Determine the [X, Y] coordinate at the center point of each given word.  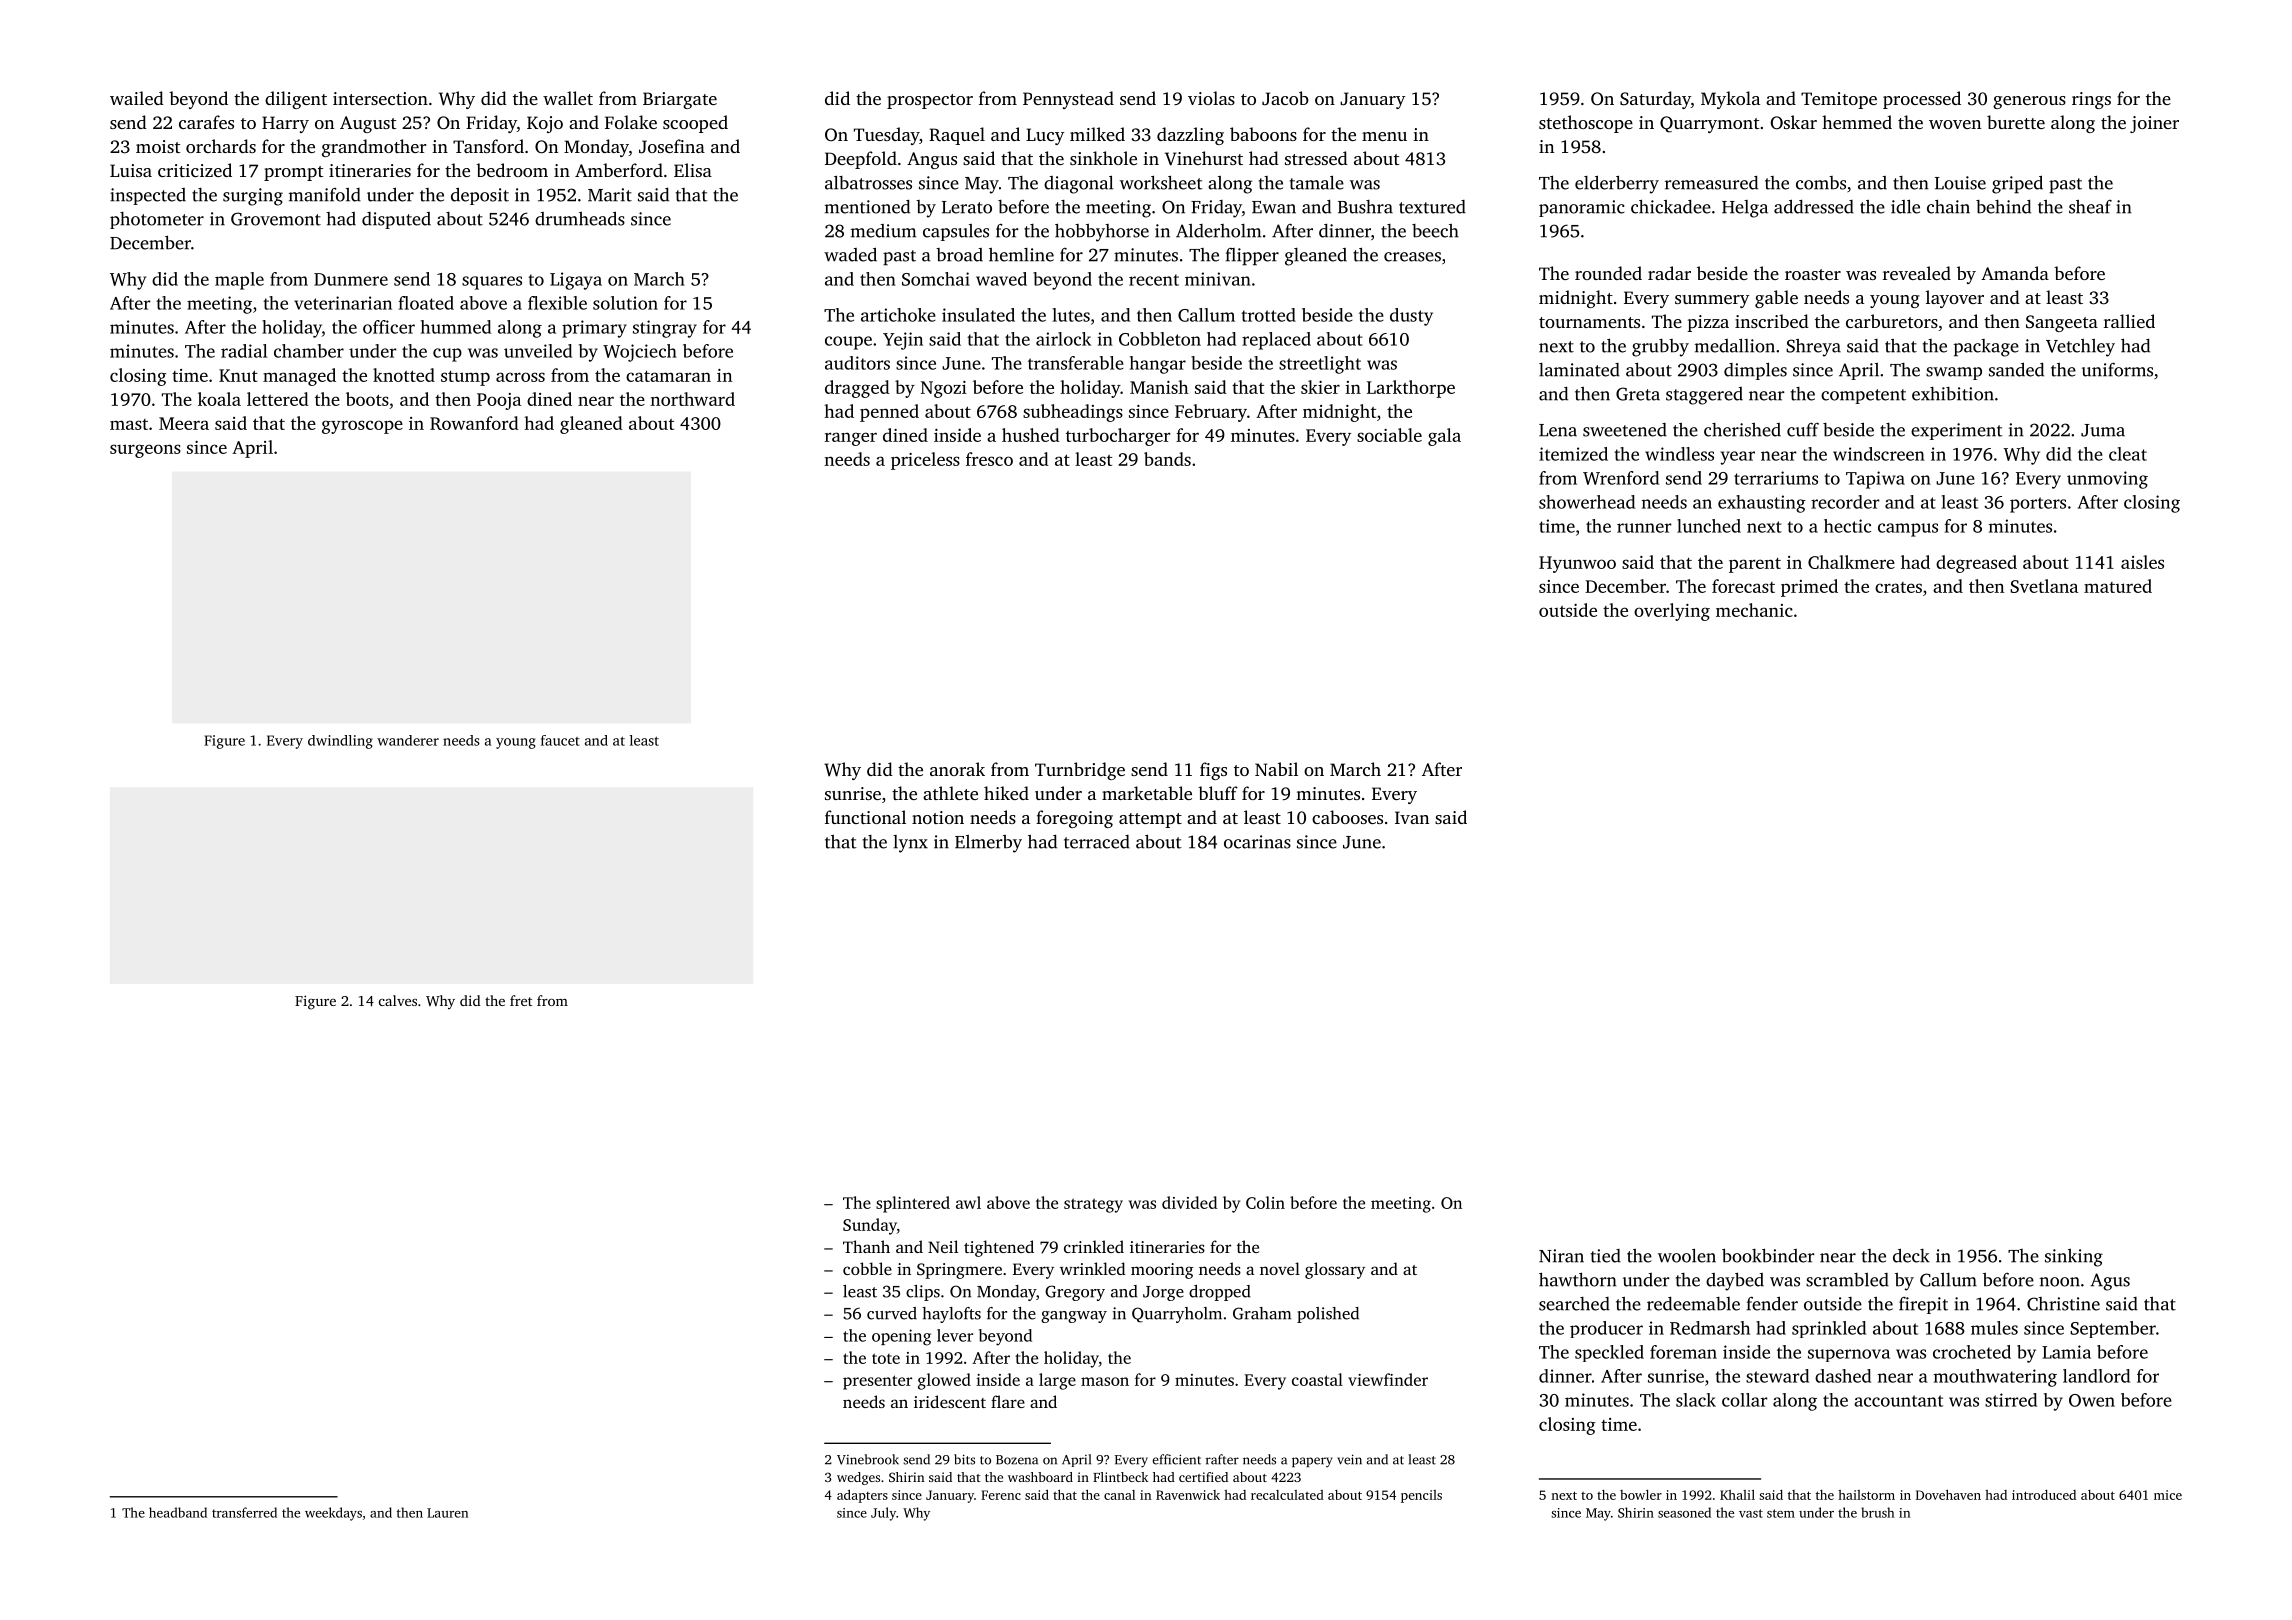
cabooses [1347, 817]
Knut [238, 375]
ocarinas [1257, 842]
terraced [1097, 842]
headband [178, 1512]
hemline [1021, 255]
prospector [930, 101]
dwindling [340, 742]
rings [2091, 100]
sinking [2074, 1258]
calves [398, 1000]
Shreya [1813, 348]
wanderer [408, 740]
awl [968, 1202]
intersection [380, 98]
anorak [957, 769]
